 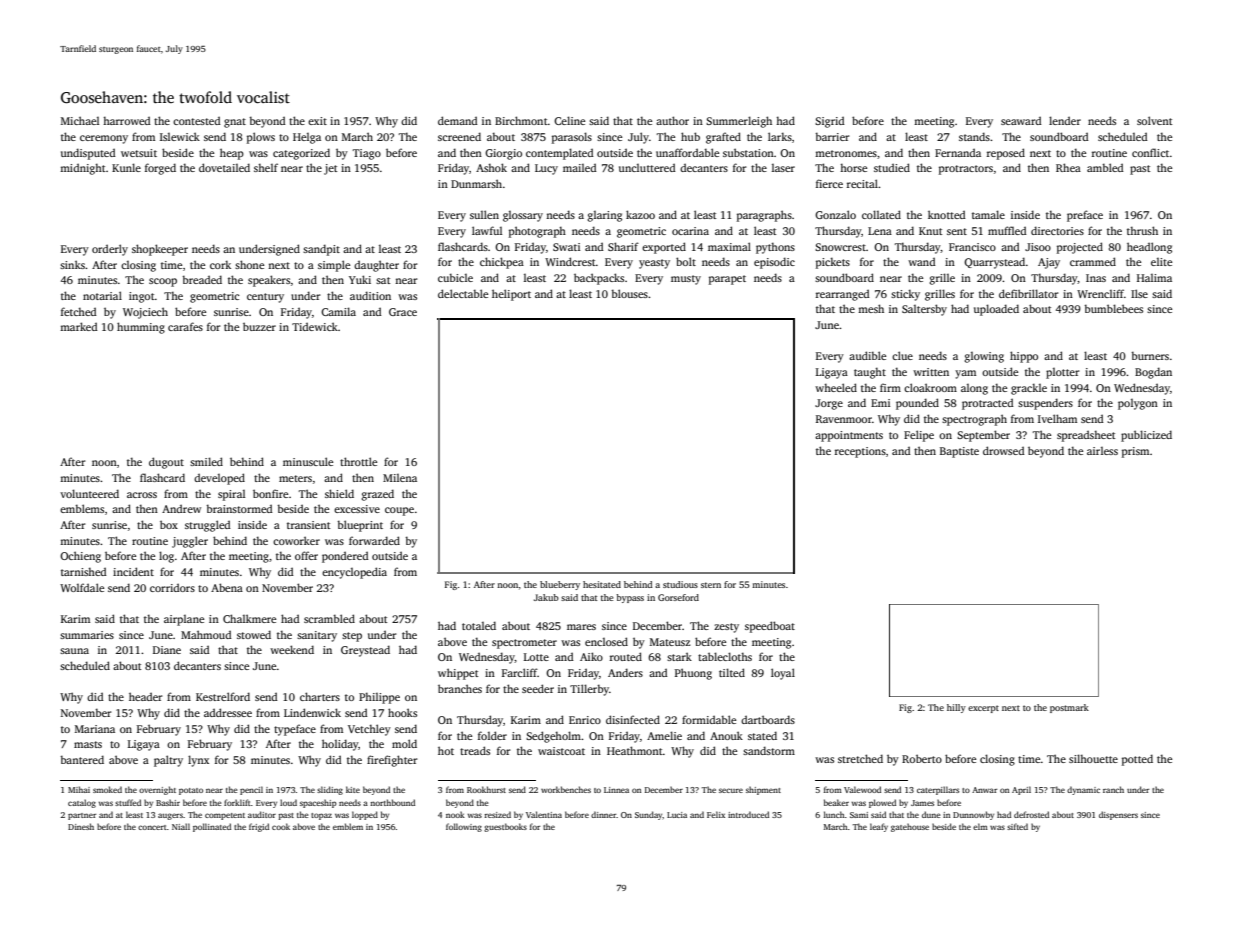 I want to click on hippo, so click(x=1024, y=357).
